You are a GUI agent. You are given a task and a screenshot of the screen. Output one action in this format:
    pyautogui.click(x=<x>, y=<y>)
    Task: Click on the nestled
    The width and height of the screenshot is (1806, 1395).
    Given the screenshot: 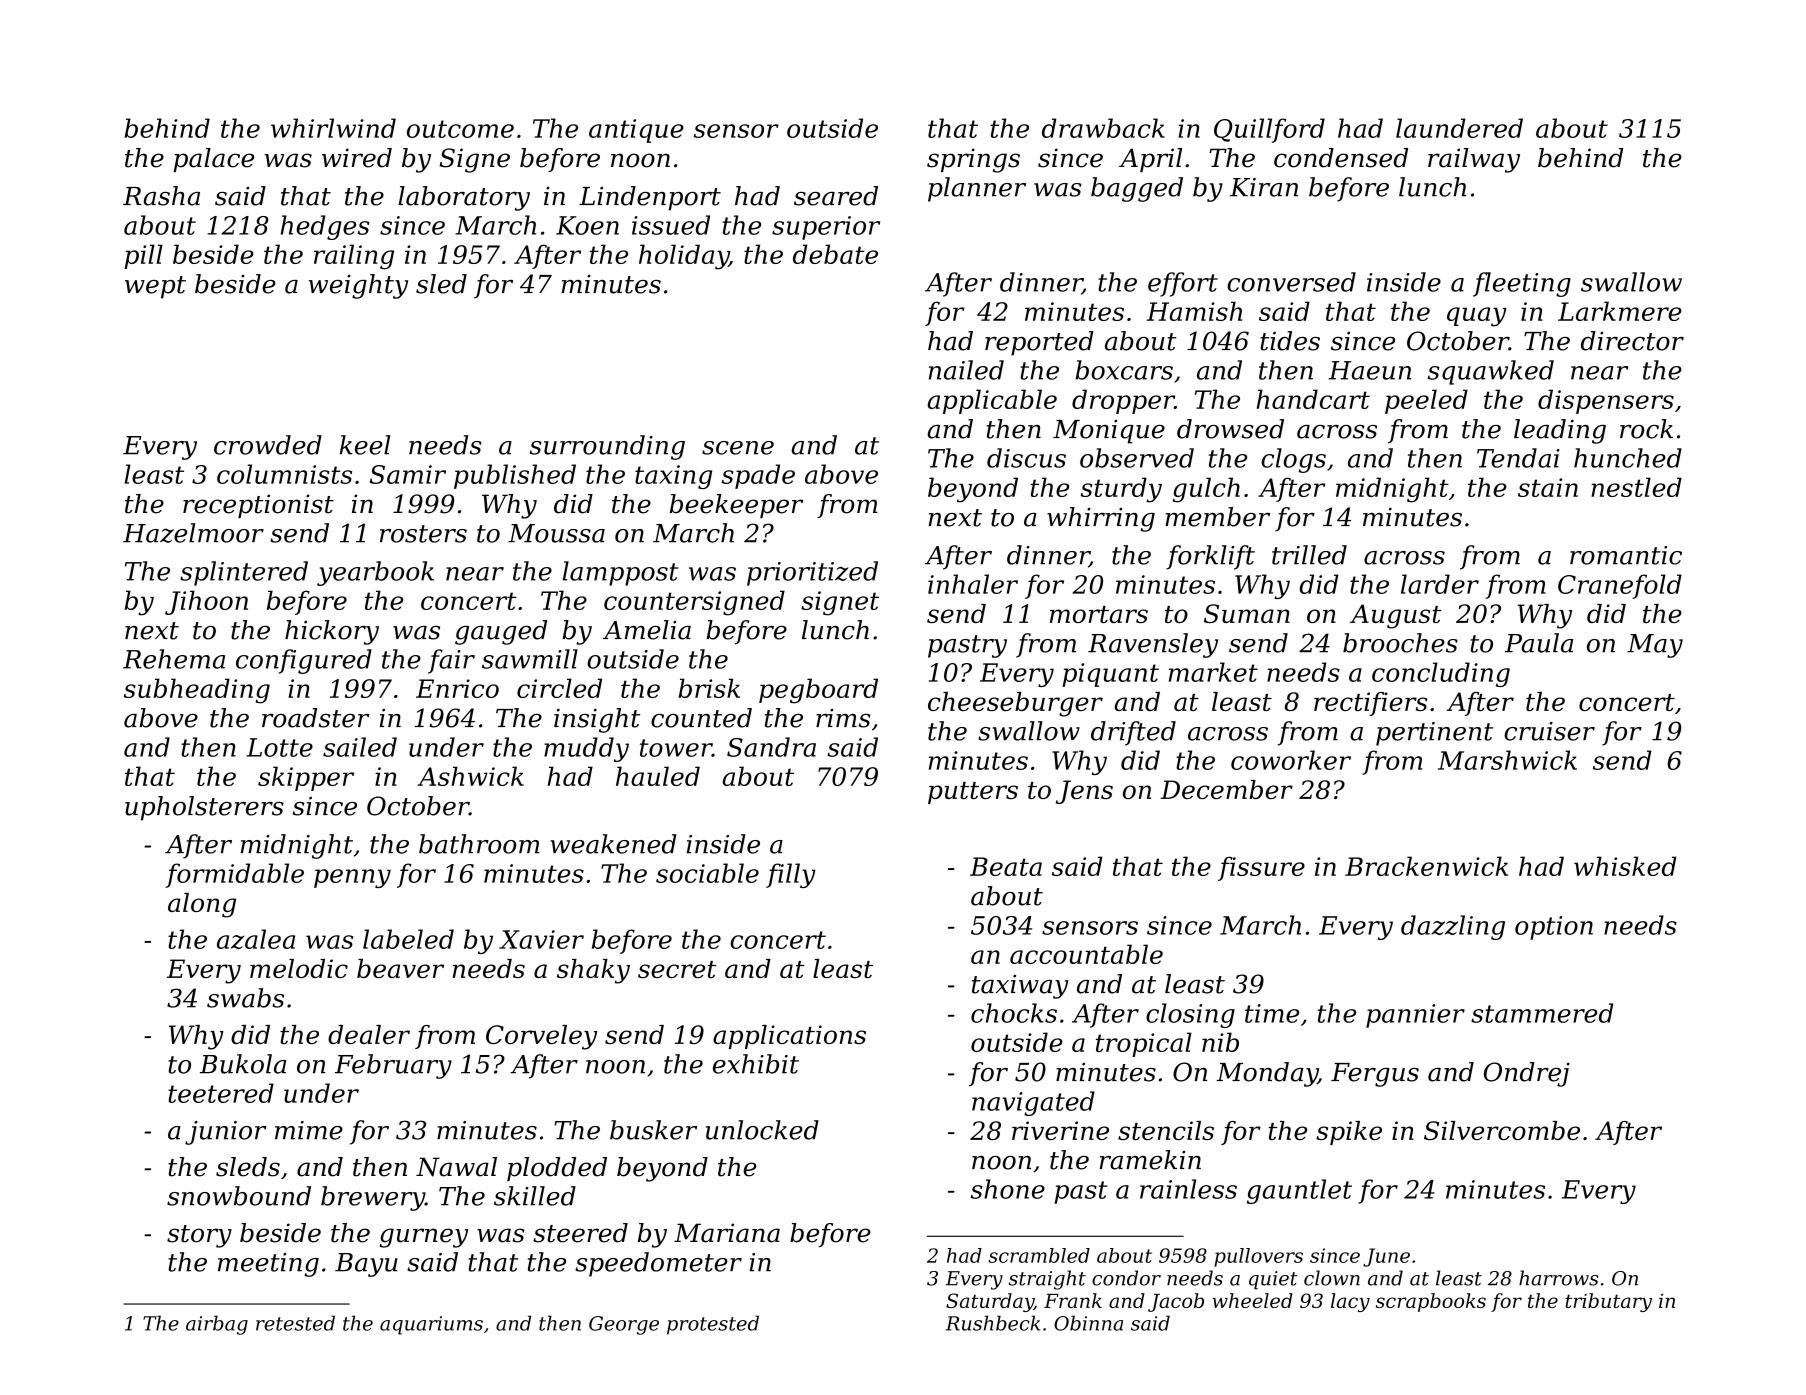 What is the action you would take?
    pyautogui.click(x=1636, y=487)
